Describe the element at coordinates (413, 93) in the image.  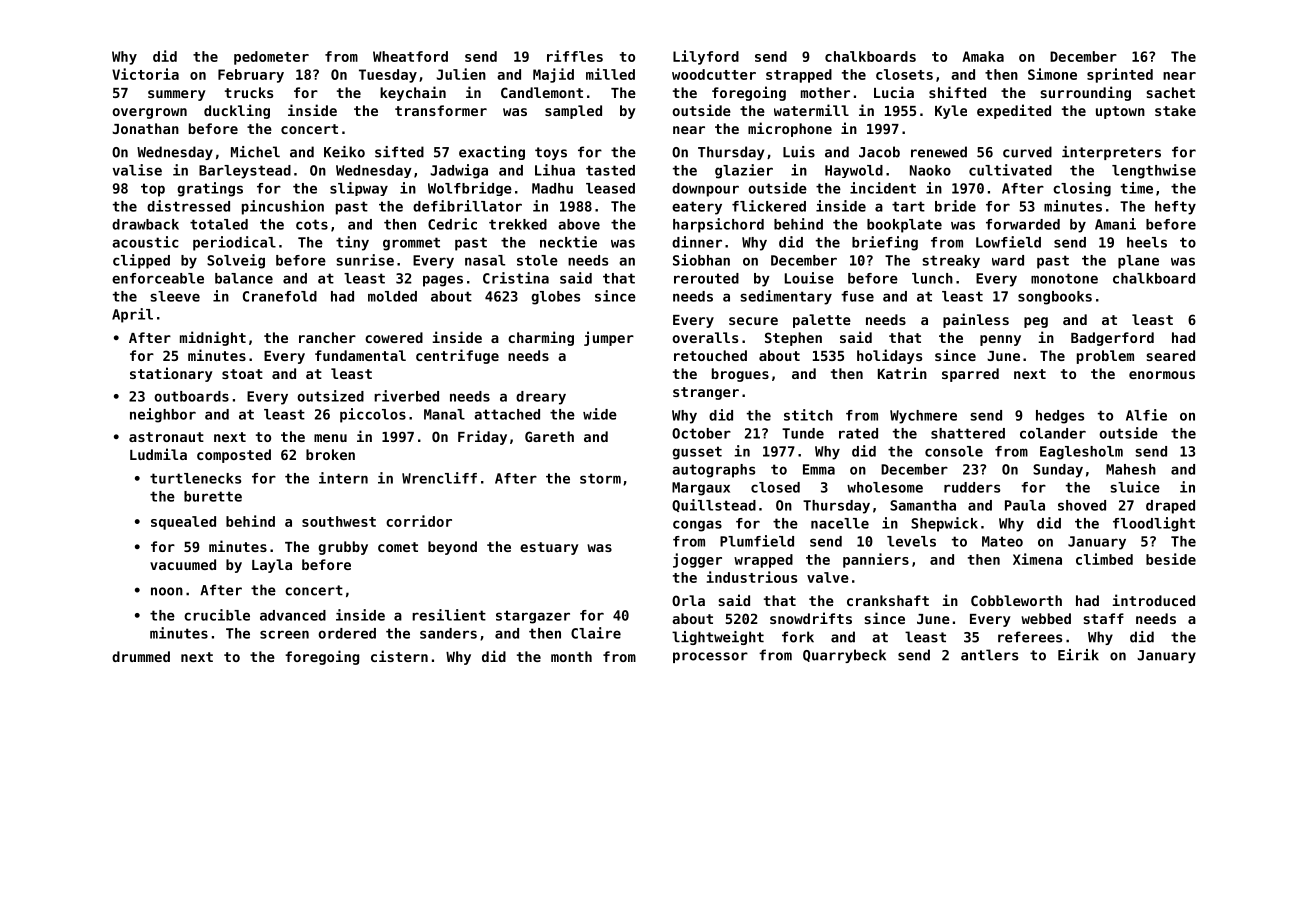
I see `keychain` at that location.
